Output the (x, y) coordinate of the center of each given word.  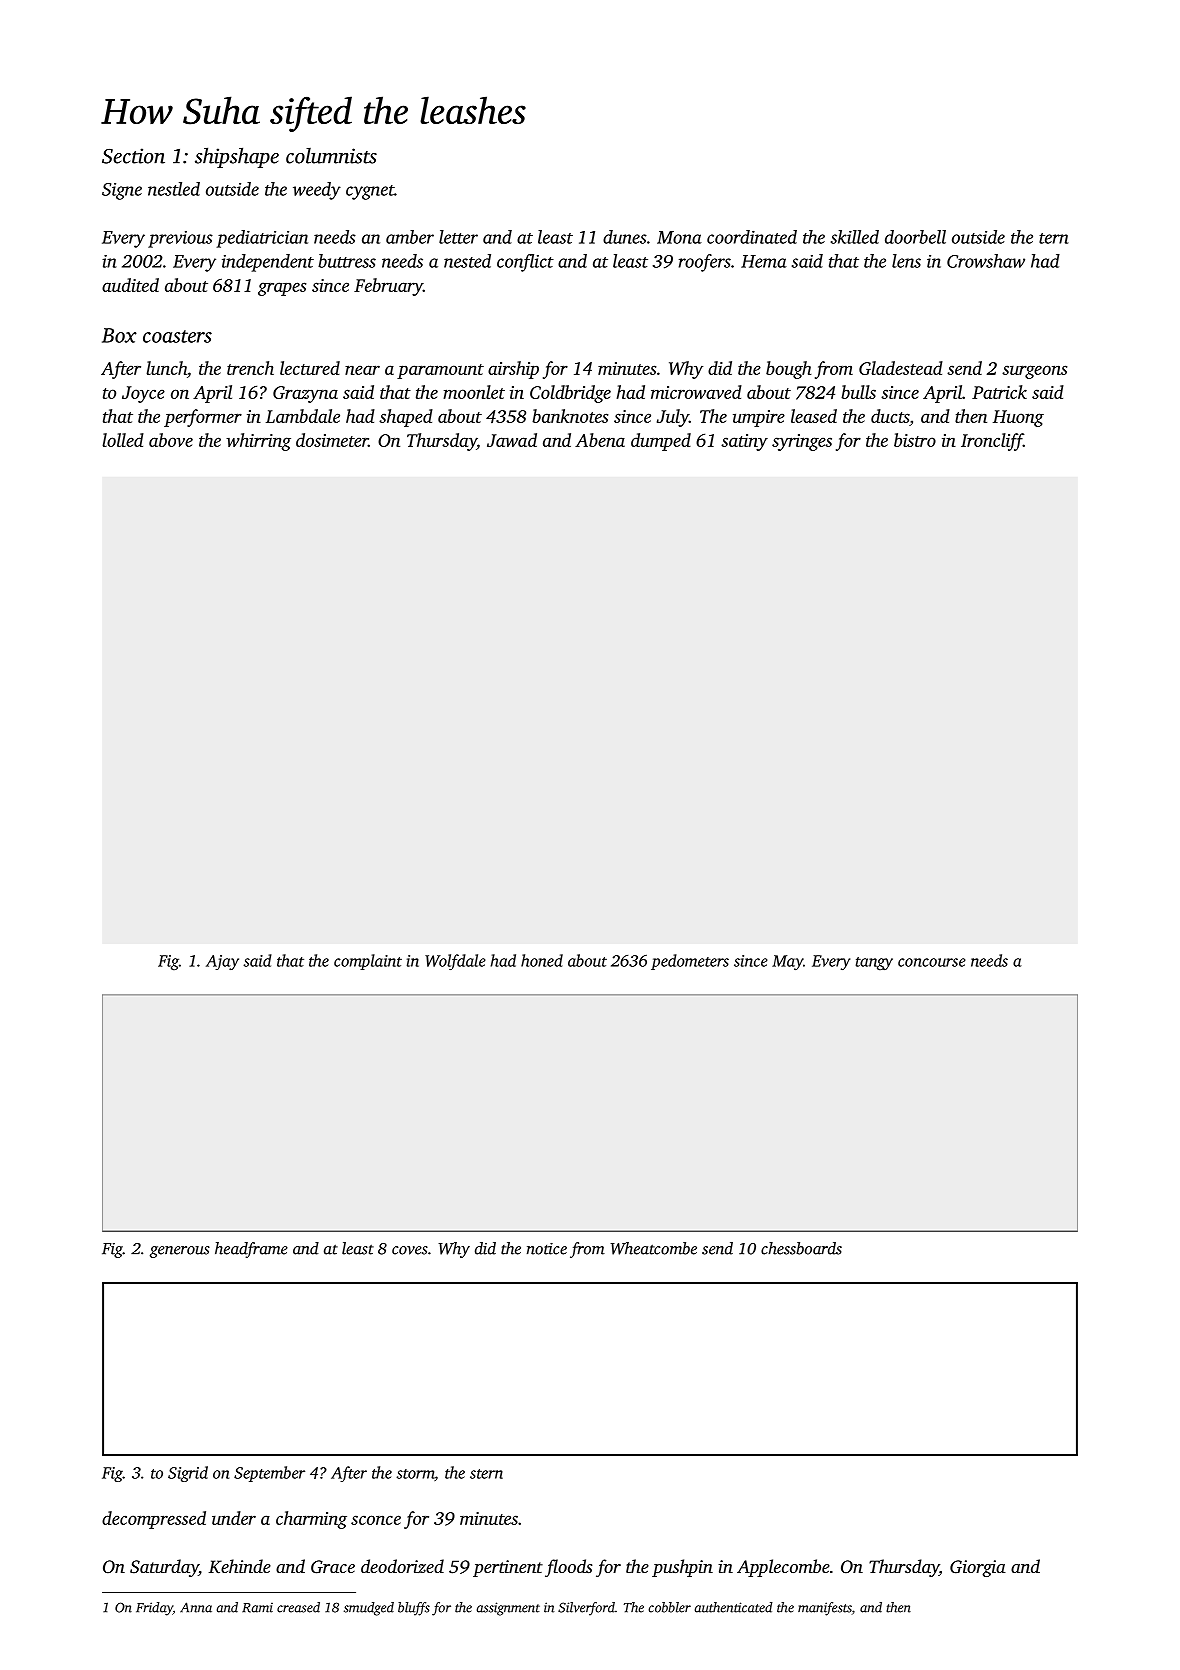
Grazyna (305, 394)
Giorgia (978, 1568)
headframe (251, 1250)
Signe (122, 191)
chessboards (801, 1248)
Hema (764, 261)
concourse (932, 962)
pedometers (690, 962)
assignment (508, 1609)
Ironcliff (992, 442)
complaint (368, 962)
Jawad (512, 440)
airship (513, 370)
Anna (196, 1607)
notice (547, 1249)
